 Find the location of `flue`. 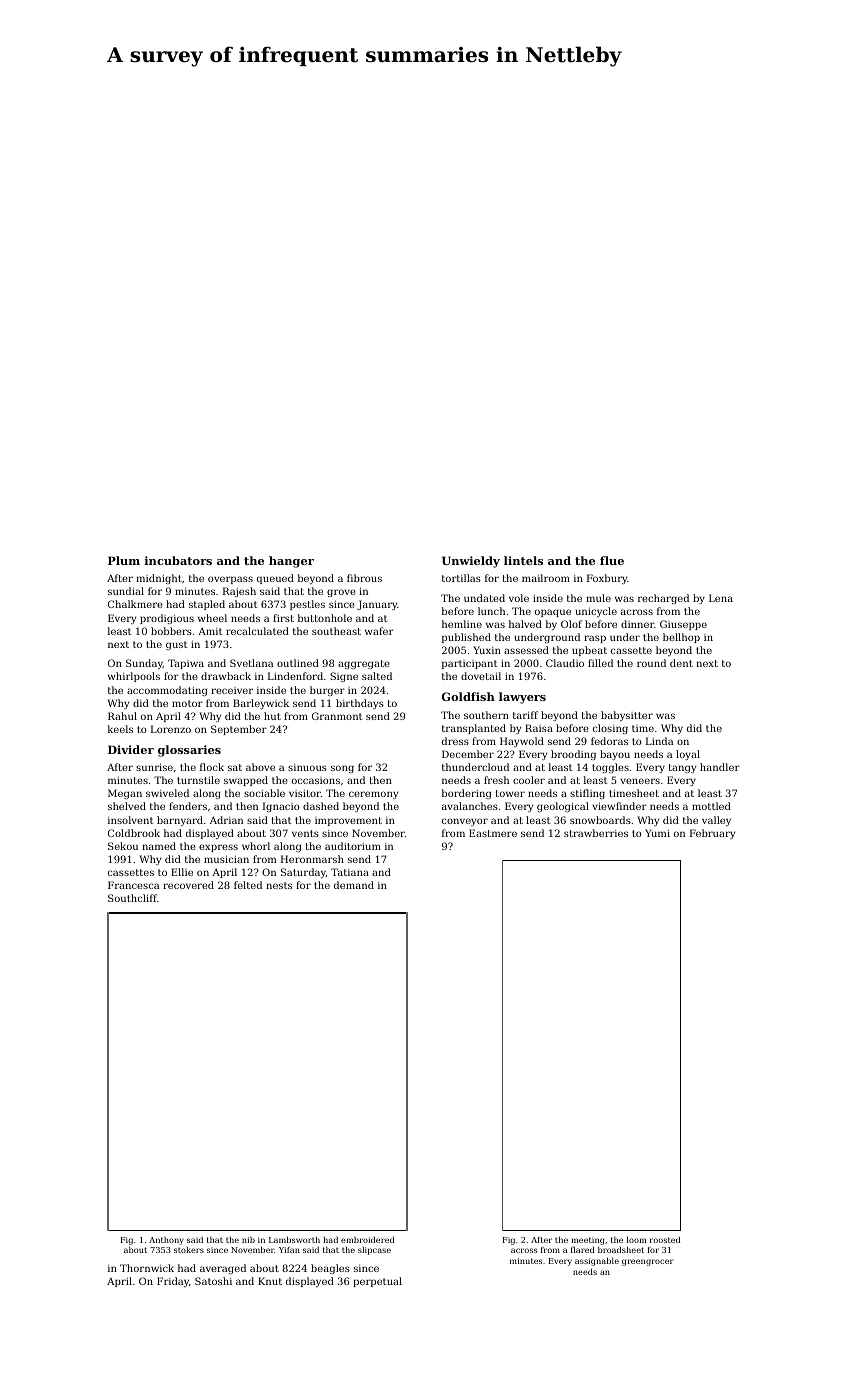

flue is located at coordinates (612, 560).
